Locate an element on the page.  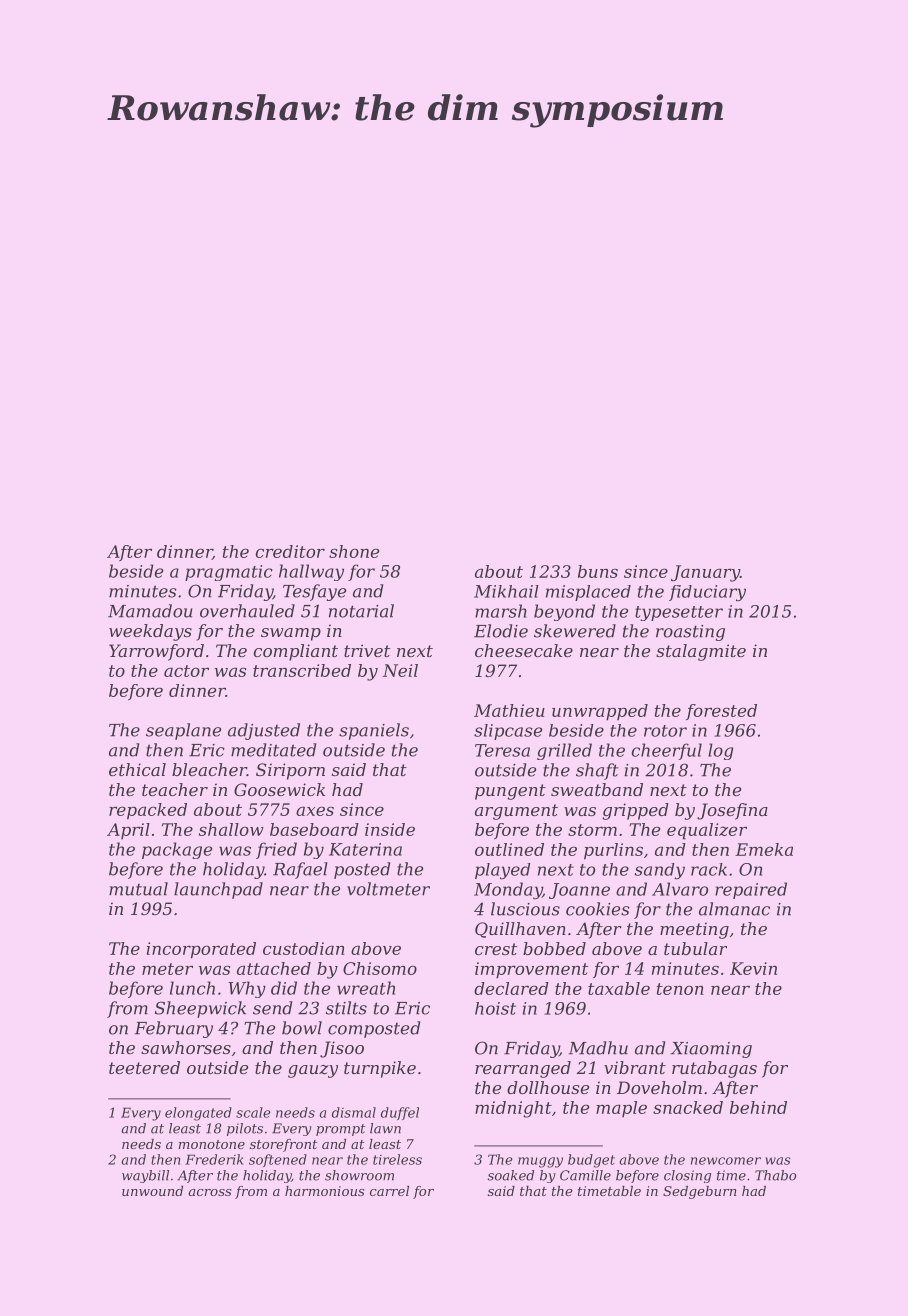
overhauled is located at coordinates (247, 611).
